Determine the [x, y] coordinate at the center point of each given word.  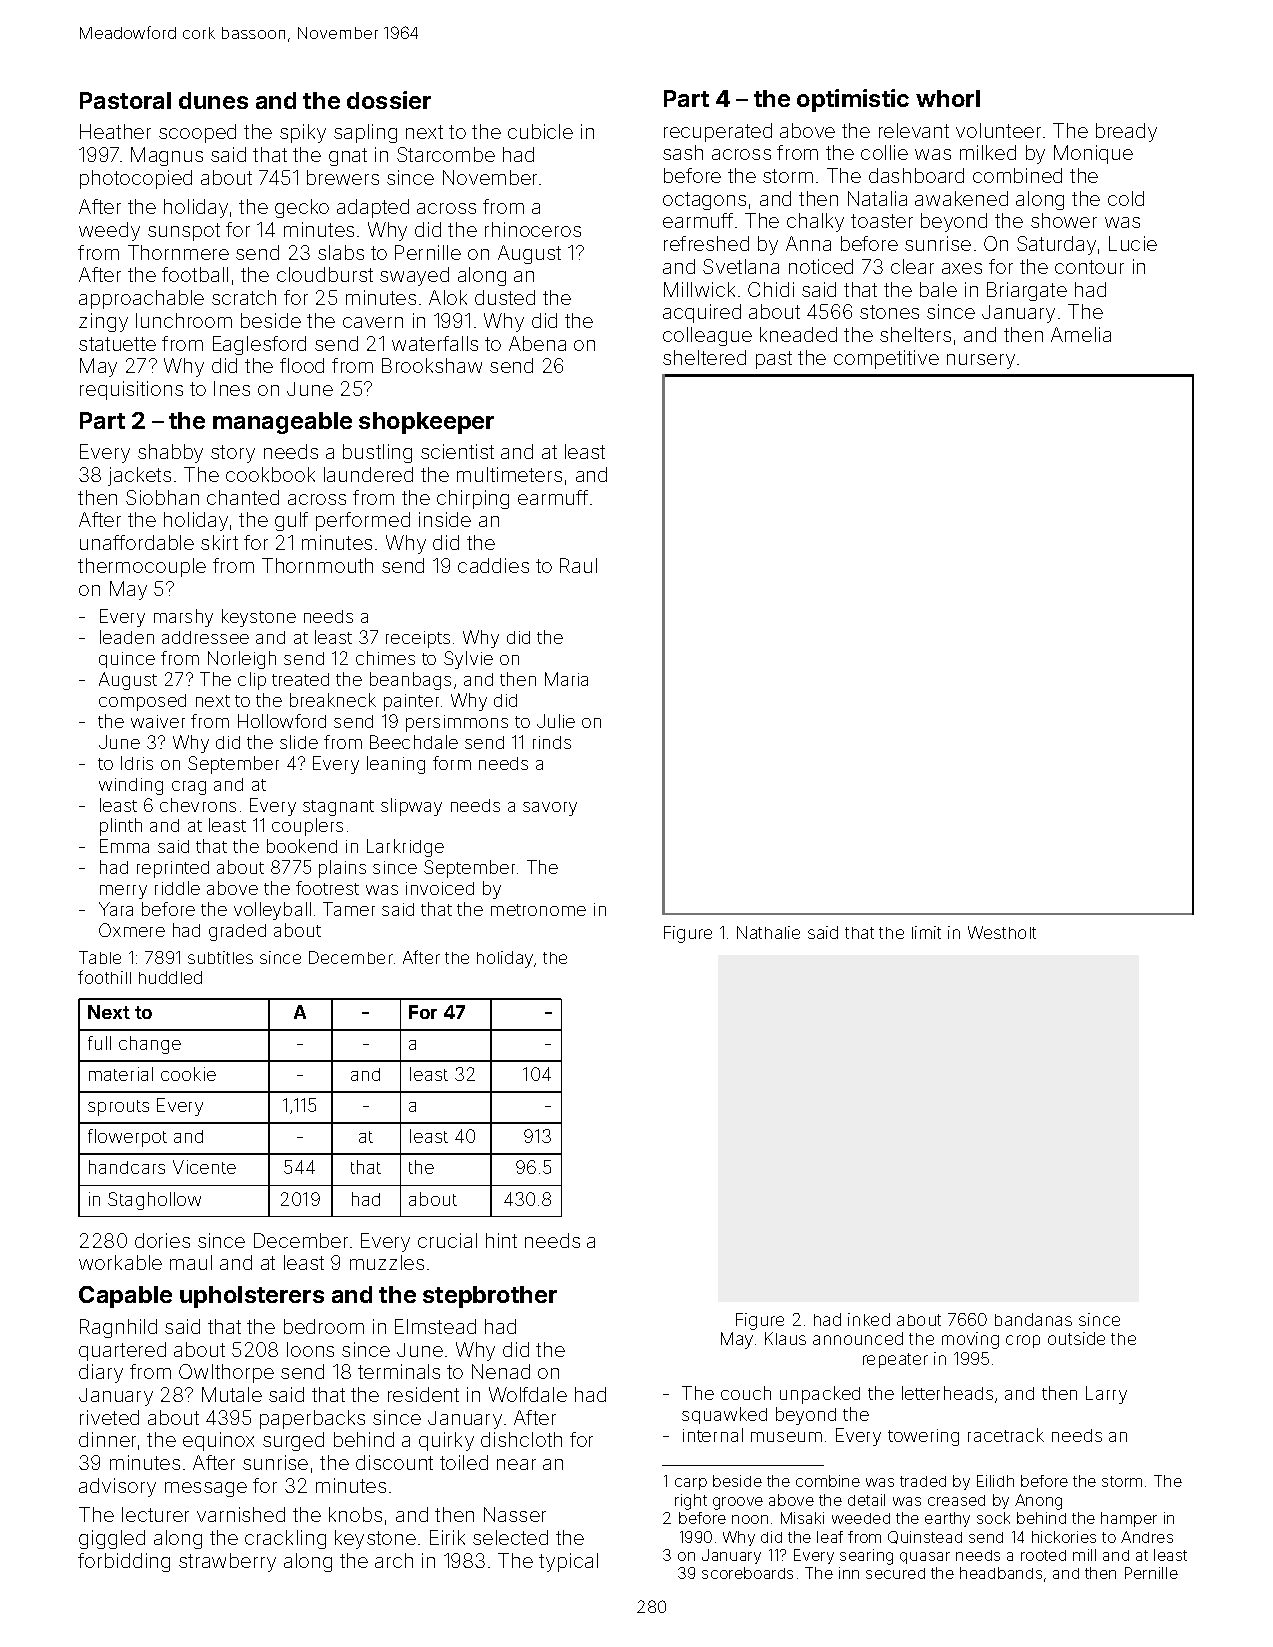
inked [869, 1319]
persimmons [457, 723]
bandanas [1033, 1319]
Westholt [1002, 932]
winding [131, 786]
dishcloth [521, 1439]
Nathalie [768, 932]
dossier [389, 100]
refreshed [706, 243]
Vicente [204, 1167]
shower [1064, 220]
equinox [218, 1441]
